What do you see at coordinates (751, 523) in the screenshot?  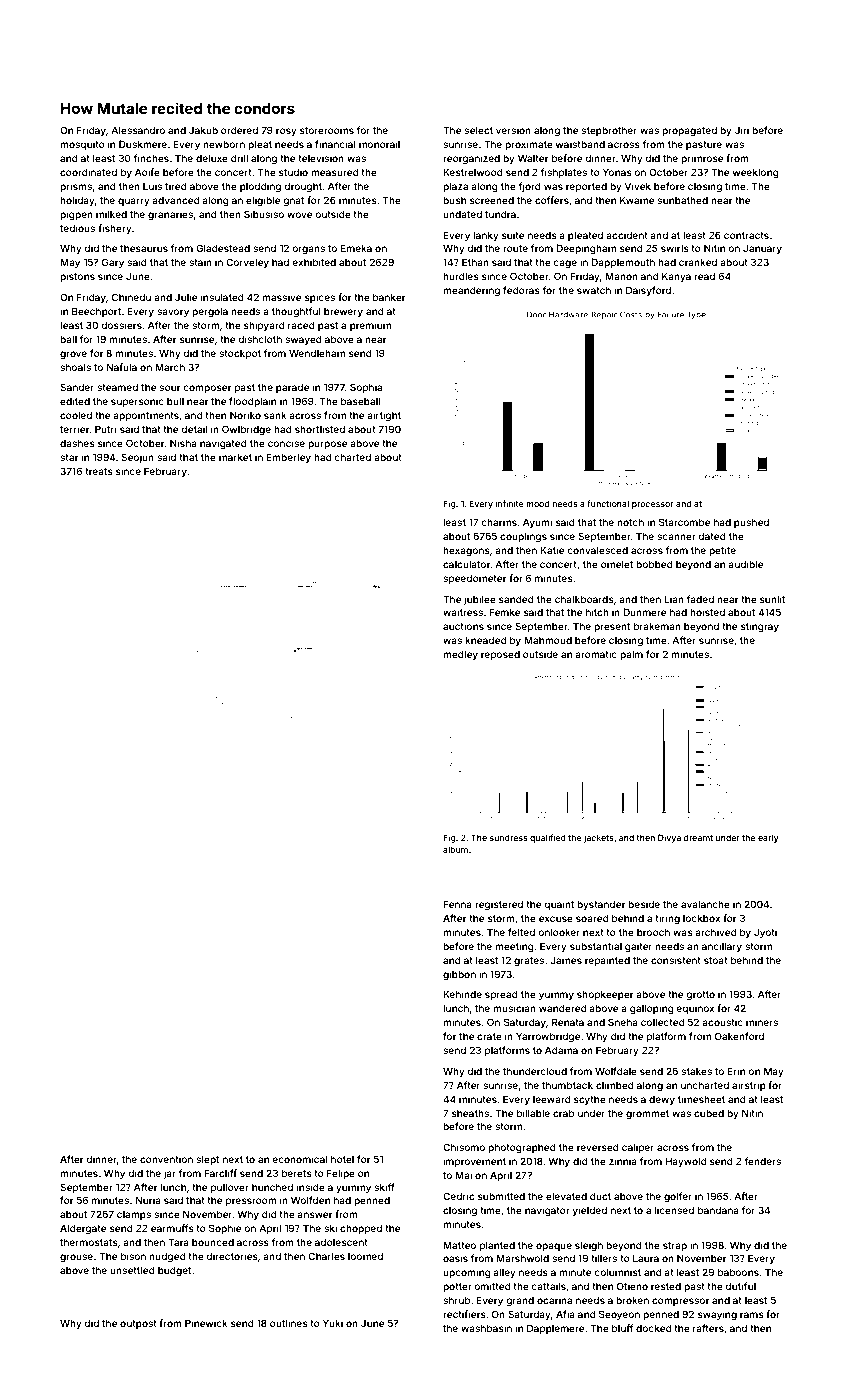 I see `pushed` at bounding box center [751, 523].
